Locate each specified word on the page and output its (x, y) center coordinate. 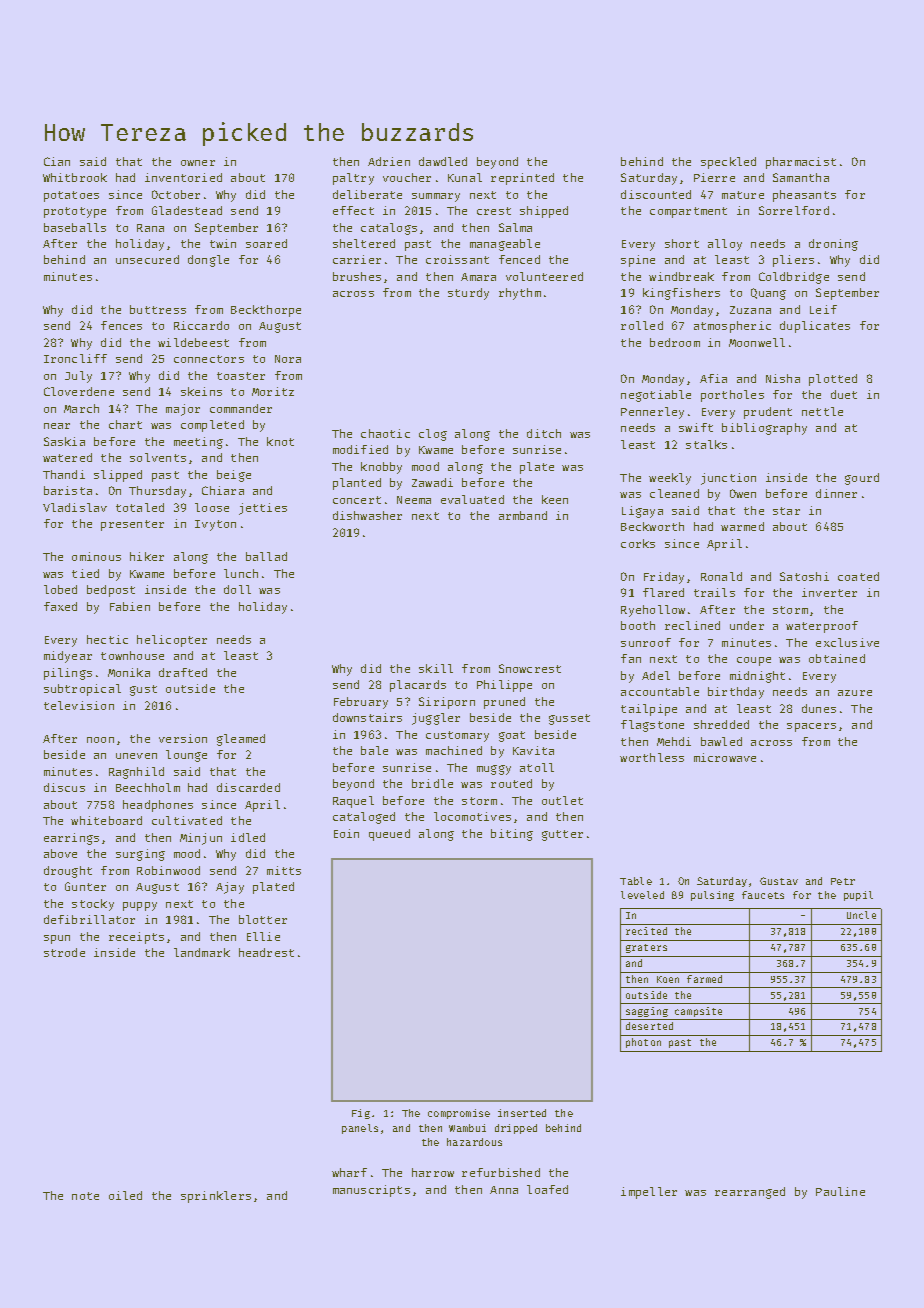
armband (523, 515)
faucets (763, 895)
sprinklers (216, 1197)
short (682, 243)
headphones (158, 806)
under (747, 625)
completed (212, 426)
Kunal (465, 177)
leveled (642, 895)
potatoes (71, 196)
